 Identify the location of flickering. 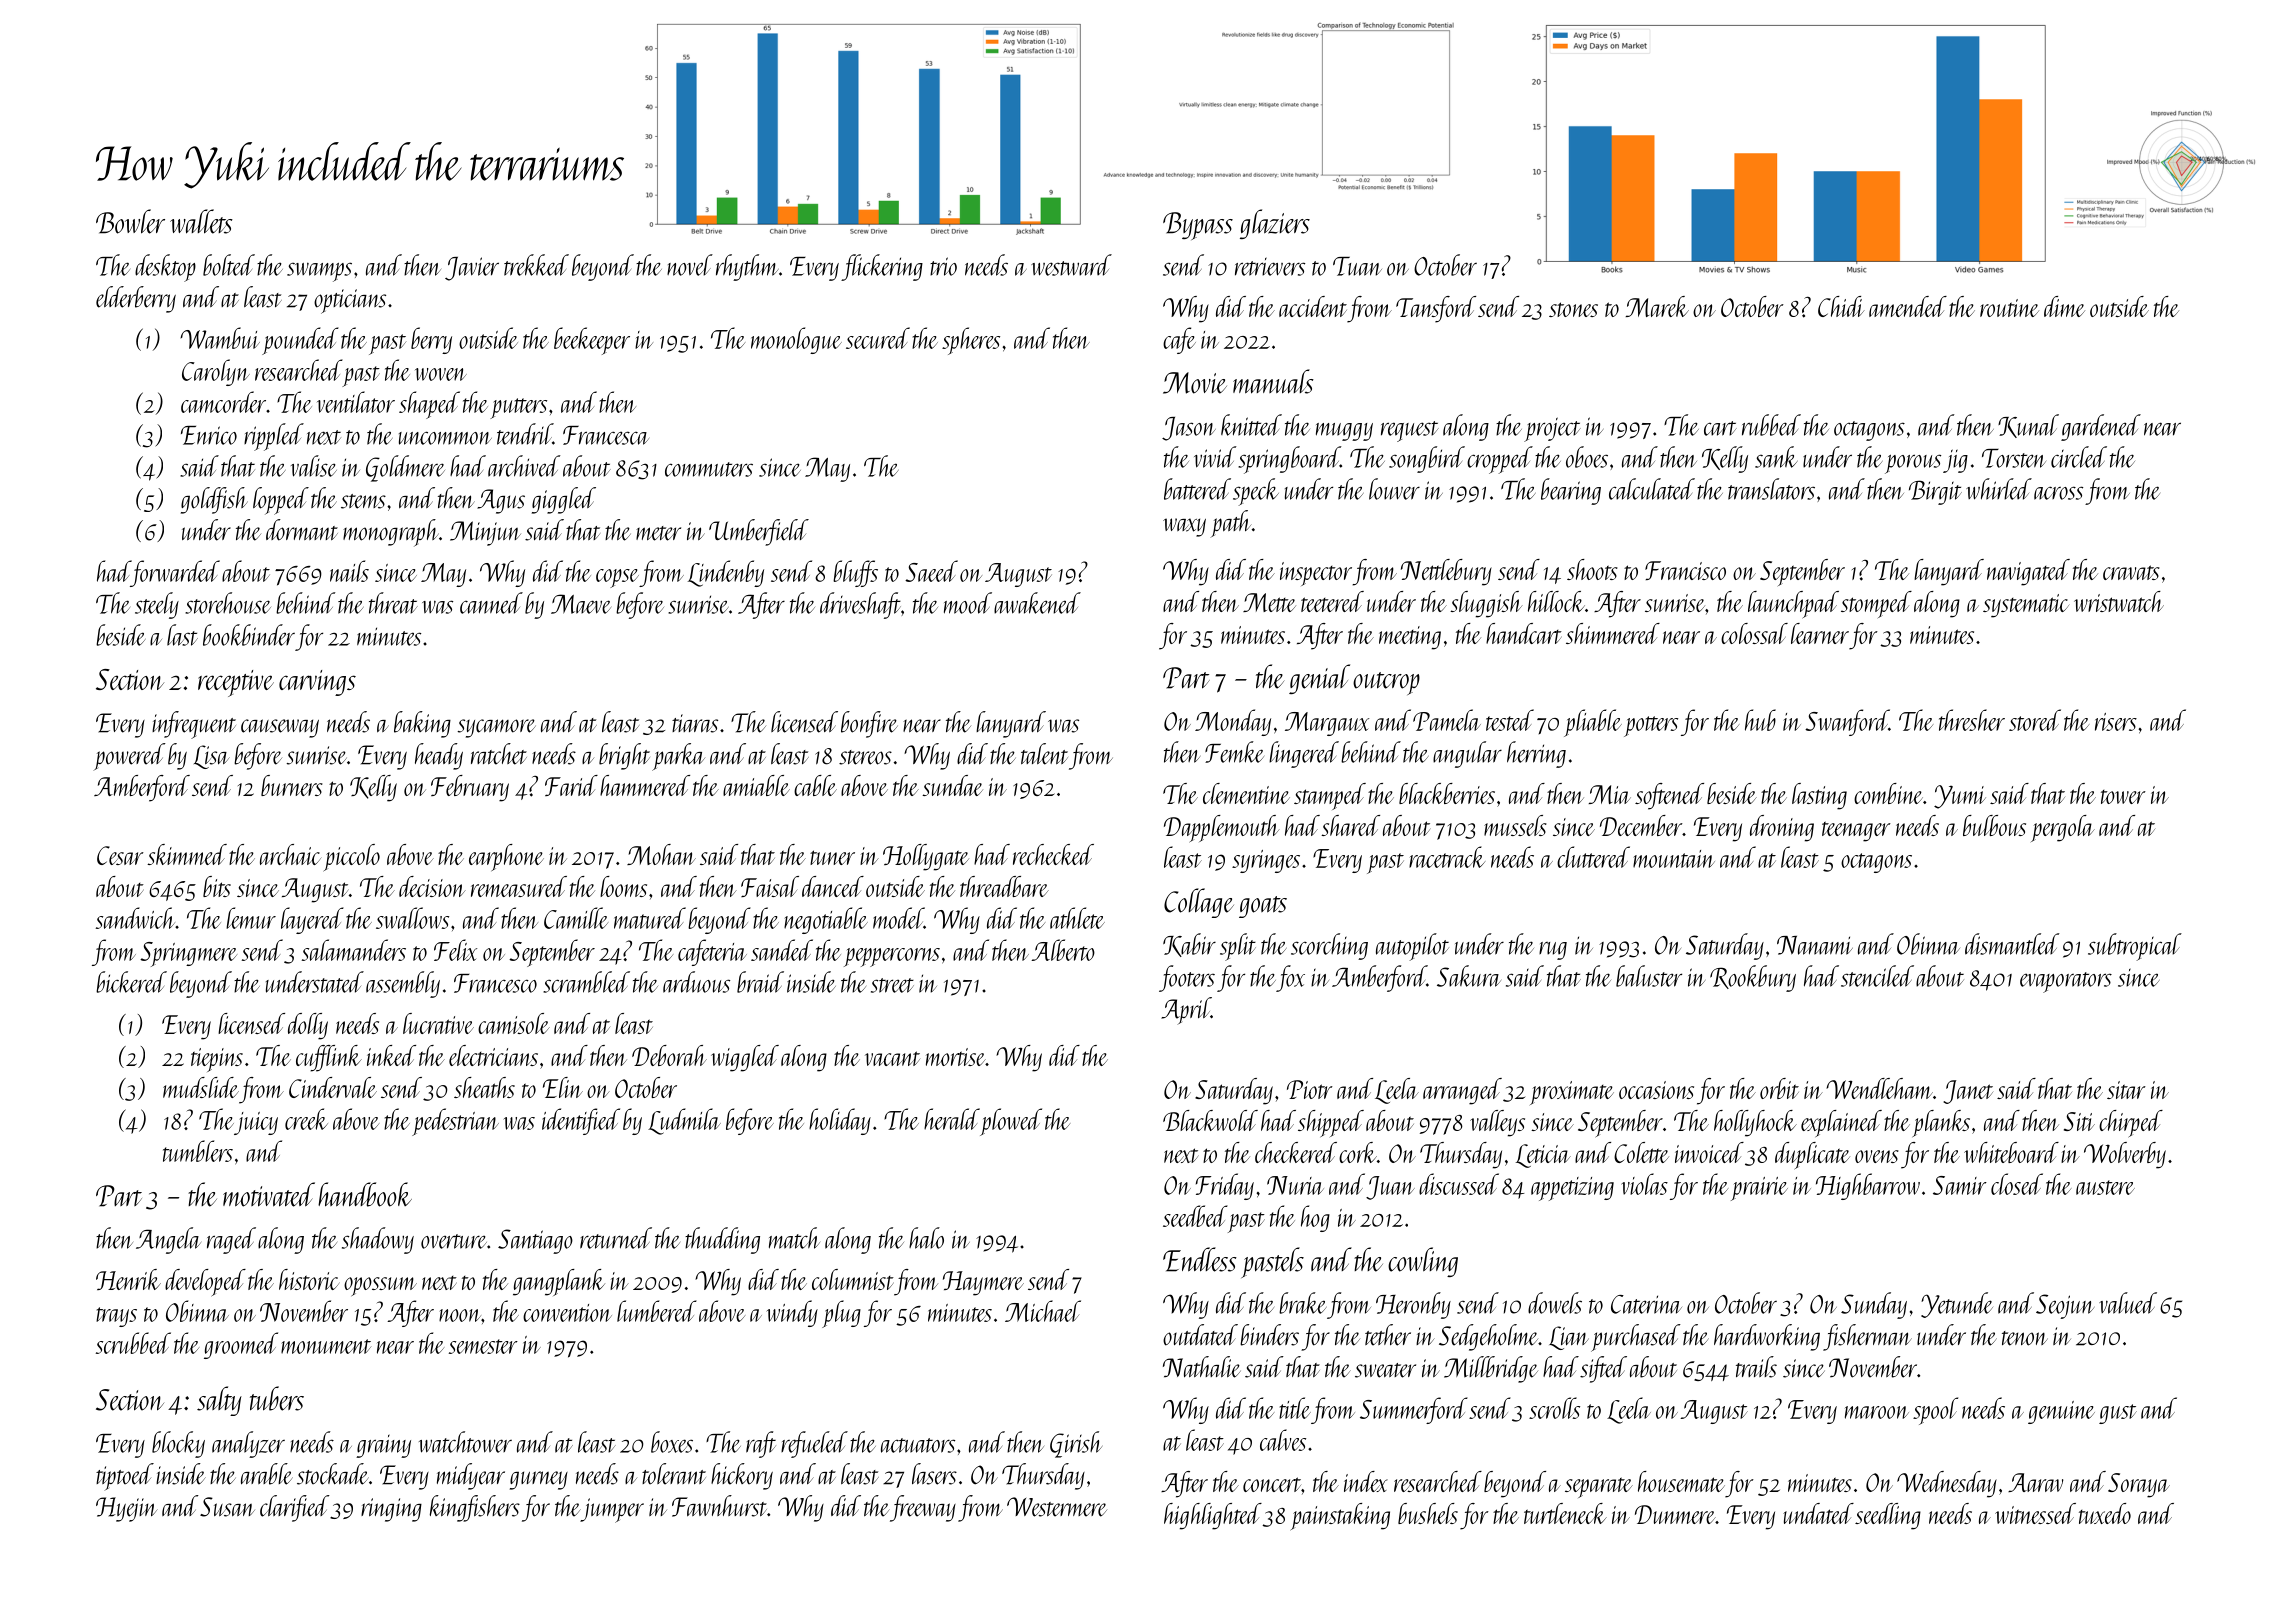
(882, 267).
